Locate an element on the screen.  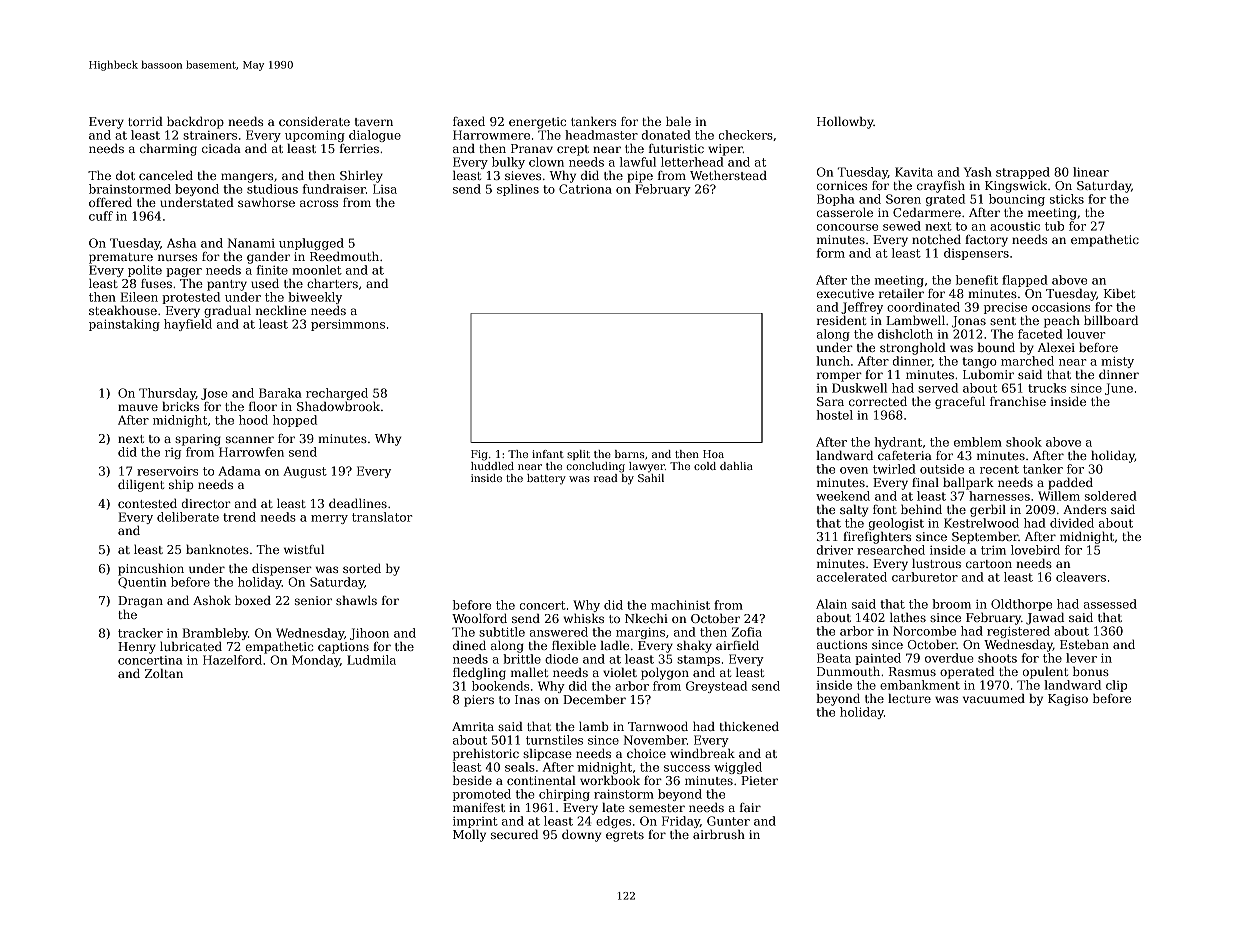
infant is located at coordinates (548, 454).
